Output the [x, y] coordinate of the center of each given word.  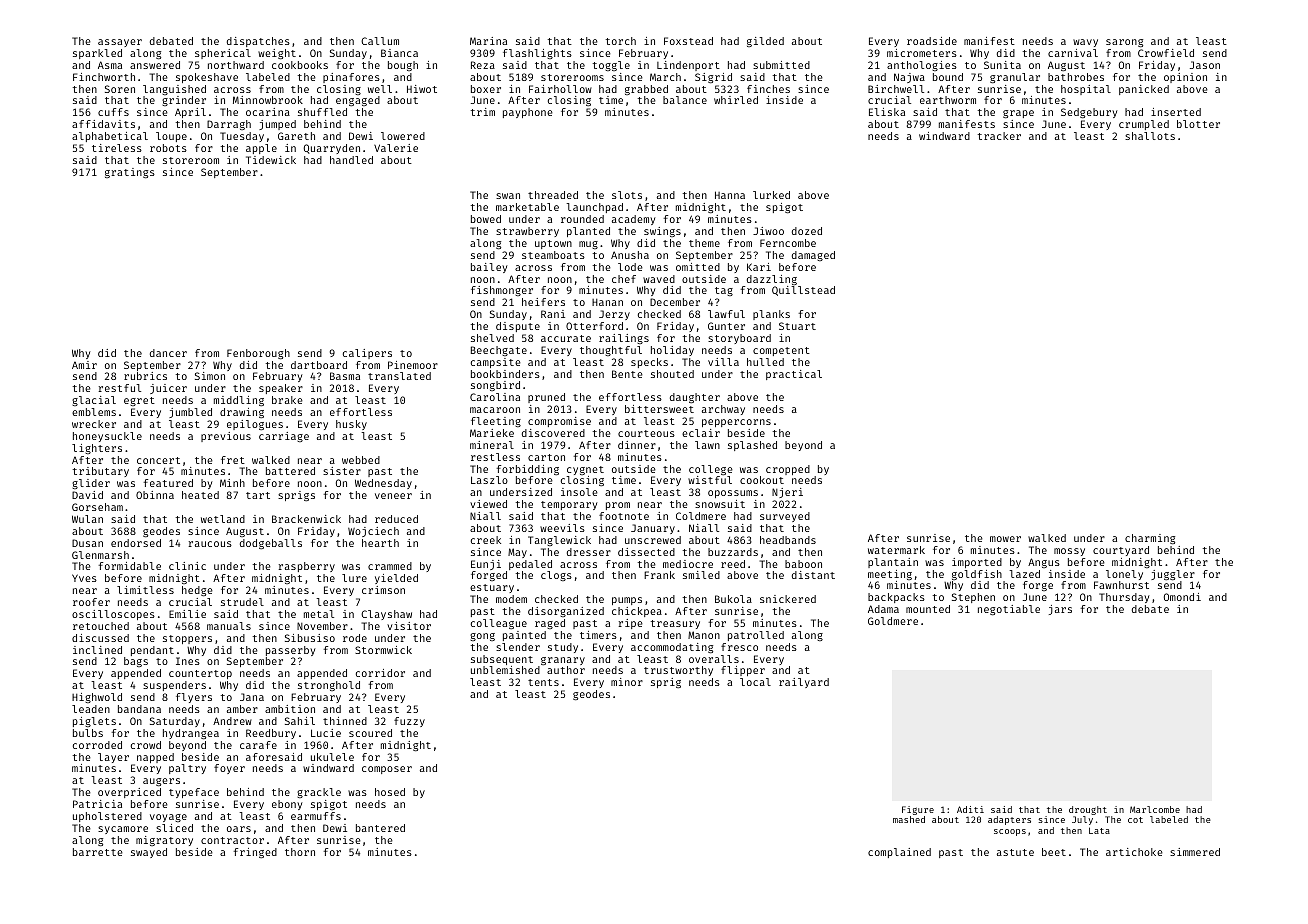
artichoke [1134, 852]
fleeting [496, 422]
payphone [528, 113]
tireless [117, 148]
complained [899, 853]
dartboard [319, 365]
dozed [807, 231]
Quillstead [803, 291]
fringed [255, 853]
